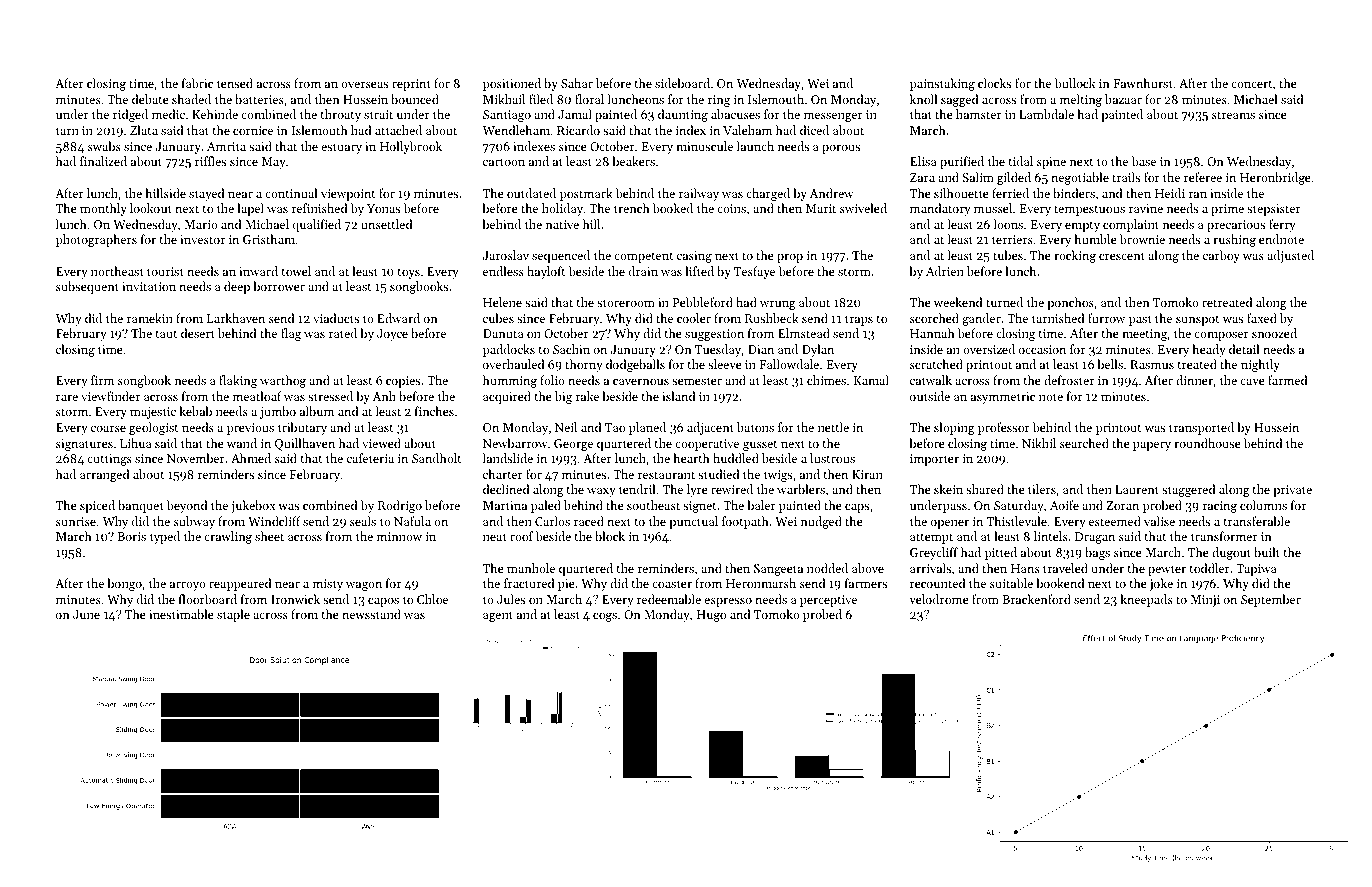 The image size is (1372, 887). I want to click on tributary, so click(302, 428).
